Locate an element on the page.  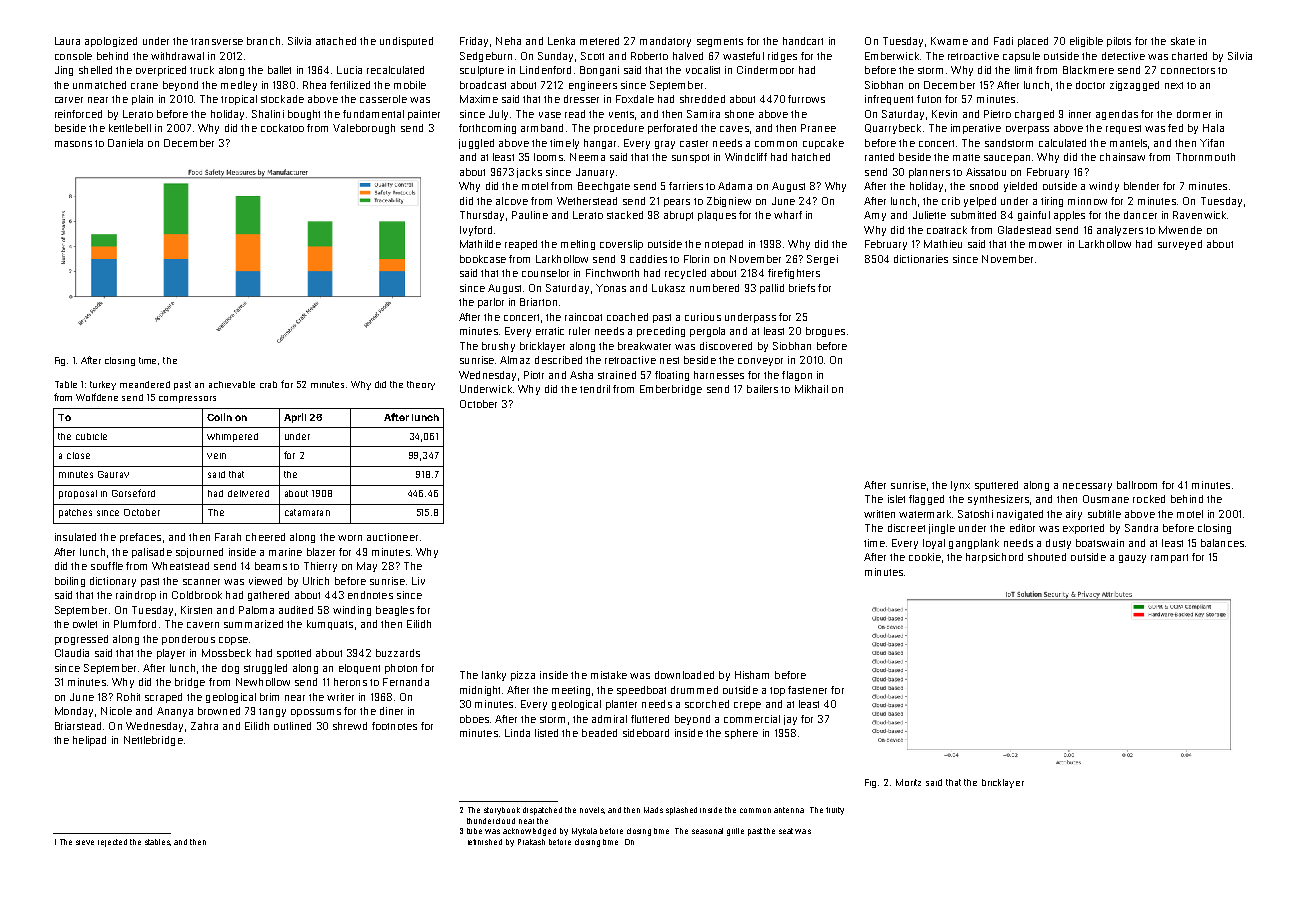
sieve is located at coordinates (85, 842).
